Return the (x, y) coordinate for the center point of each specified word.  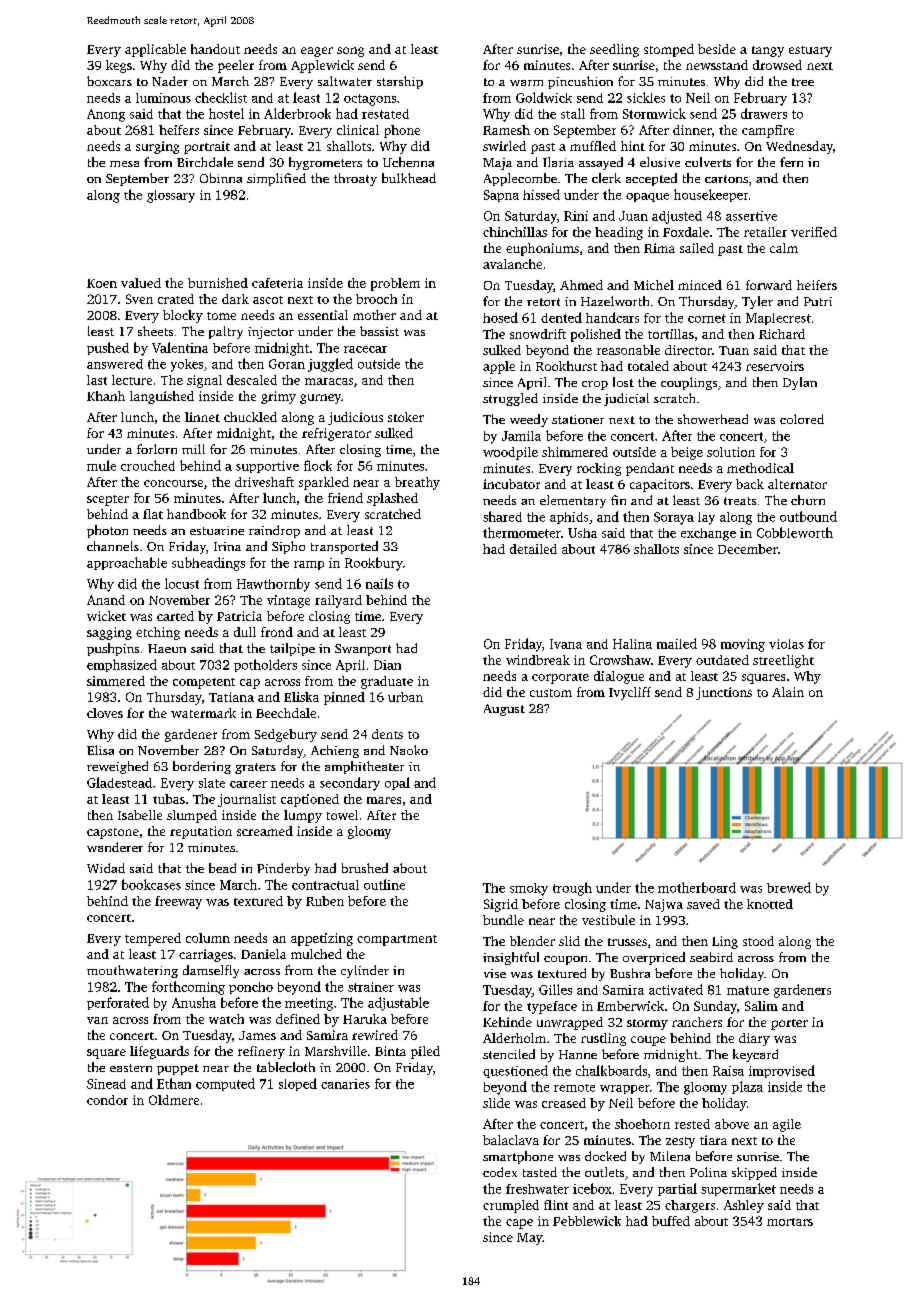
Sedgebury (286, 735)
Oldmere (174, 1100)
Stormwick (654, 113)
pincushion (580, 82)
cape (519, 1224)
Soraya (674, 518)
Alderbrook (297, 113)
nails (379, 583)
